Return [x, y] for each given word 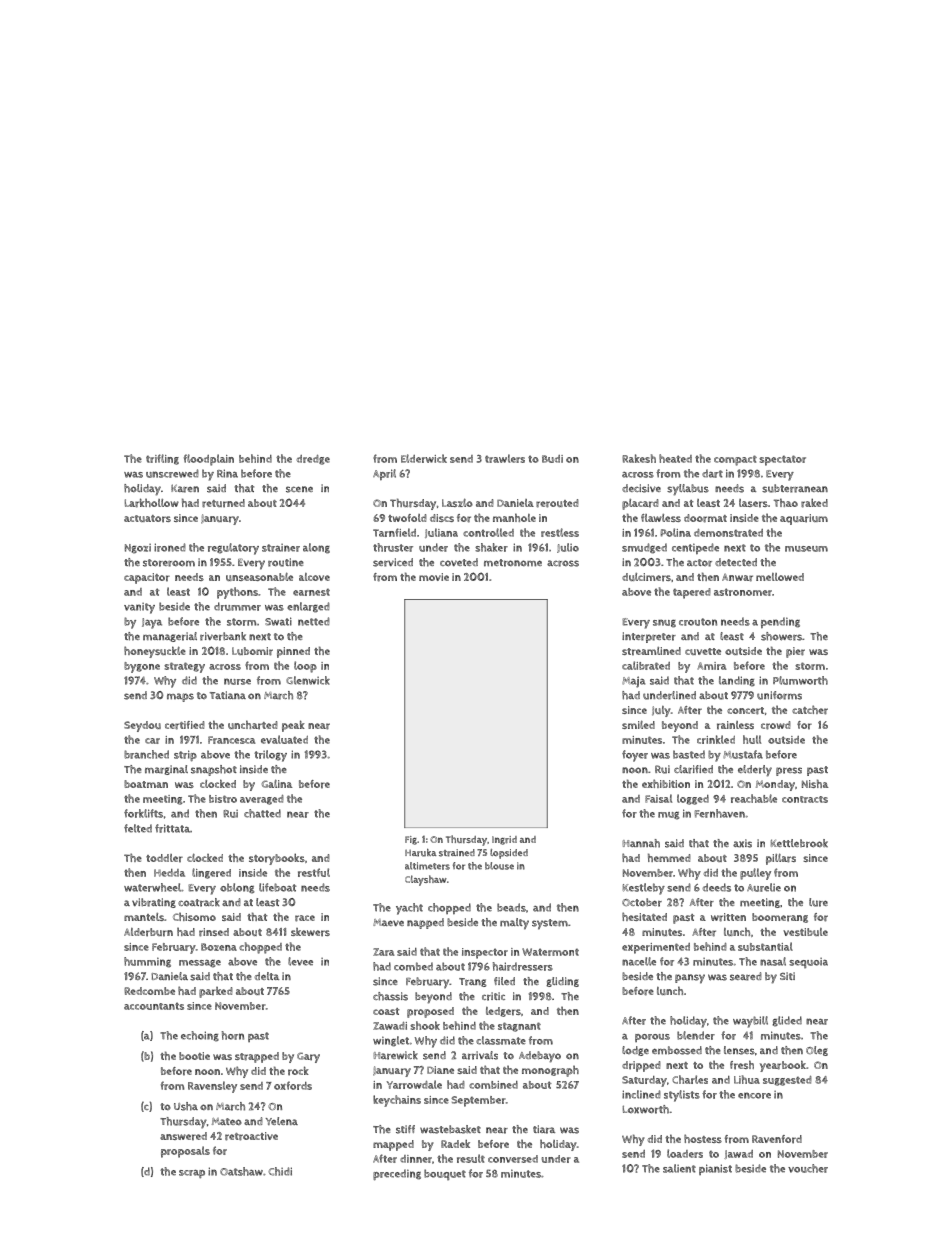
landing [737, 681]
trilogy [270, 756]
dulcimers [646, 577]
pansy [690, 979]
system [550, 924]
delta [267, 976]
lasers [753, 503]
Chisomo [194, 916]
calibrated [646, 665]
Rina [227, 473]
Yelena [282, 1121]
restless [560, 532]
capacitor [147, 578]
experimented [656, 948]
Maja [633, 682]
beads [511, 907]
